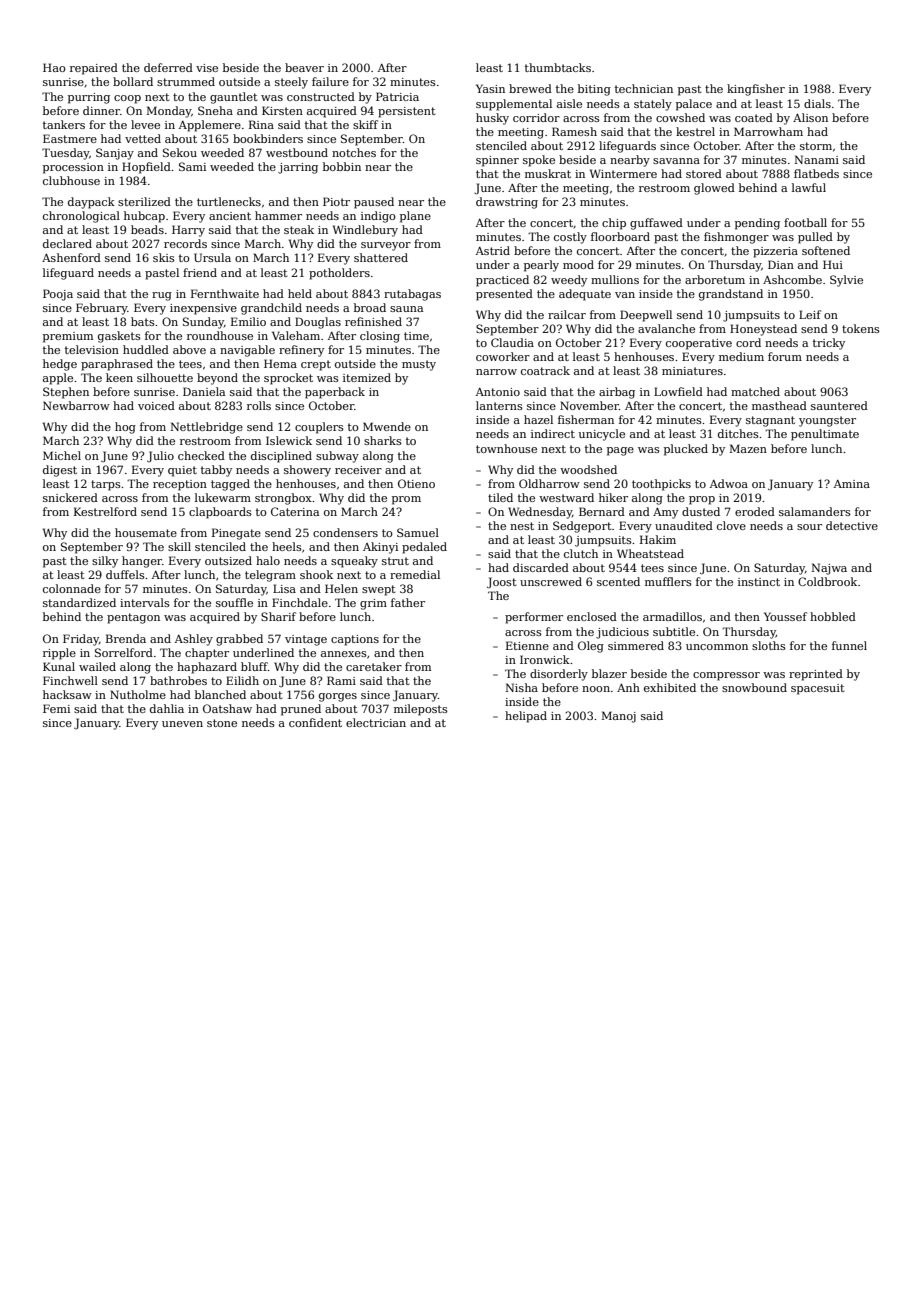 Image resolution: width=924 pixels, height=1308 pixels. Describe the element at coordinates (259, 405) in the screenshot. I see `rolls` at that location.
